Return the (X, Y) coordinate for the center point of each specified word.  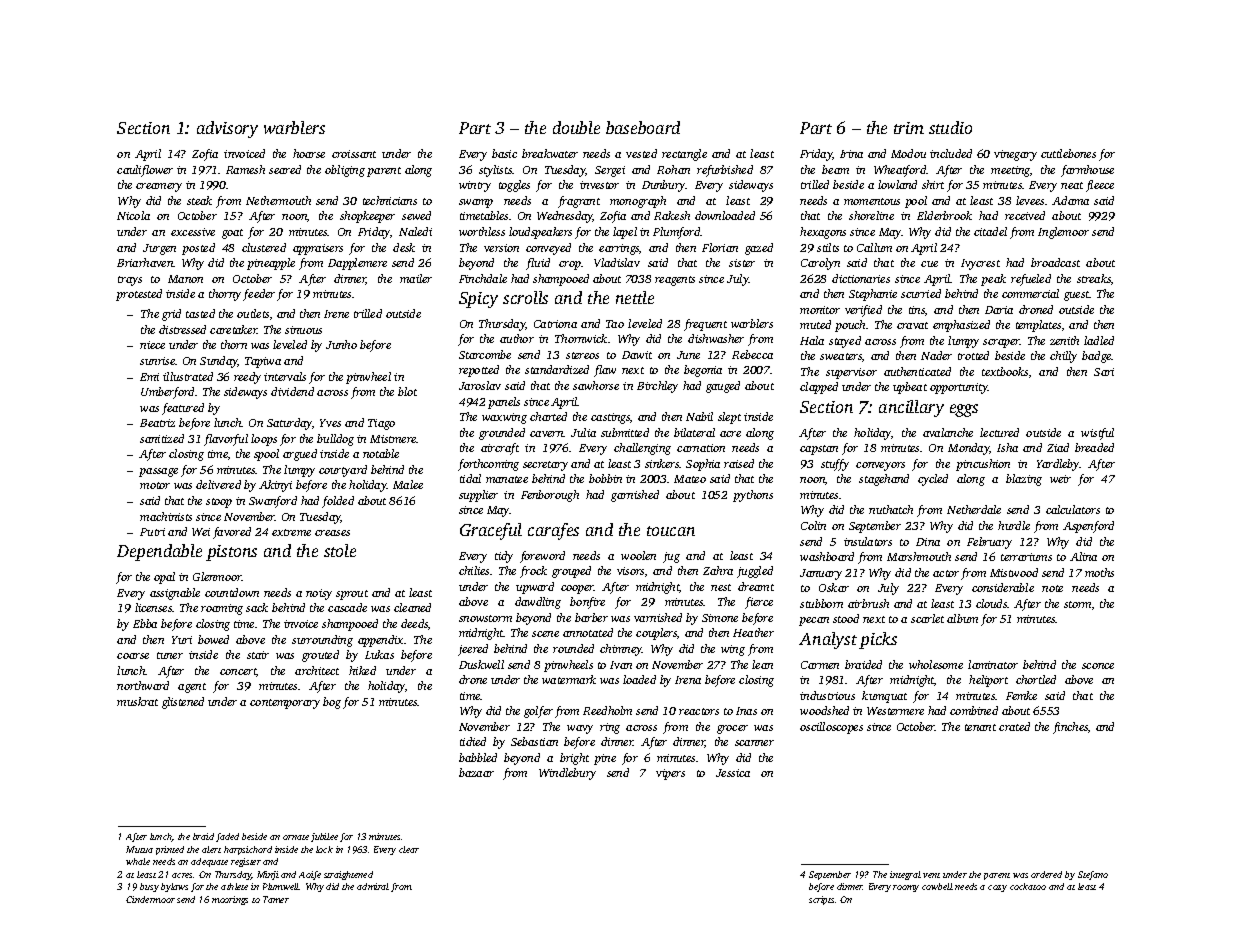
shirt (933, 184)
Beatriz (157, 423)
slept (729, 418)
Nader (936, 355)
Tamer (276, 899)
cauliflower (145, 171)
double (576, 127)
